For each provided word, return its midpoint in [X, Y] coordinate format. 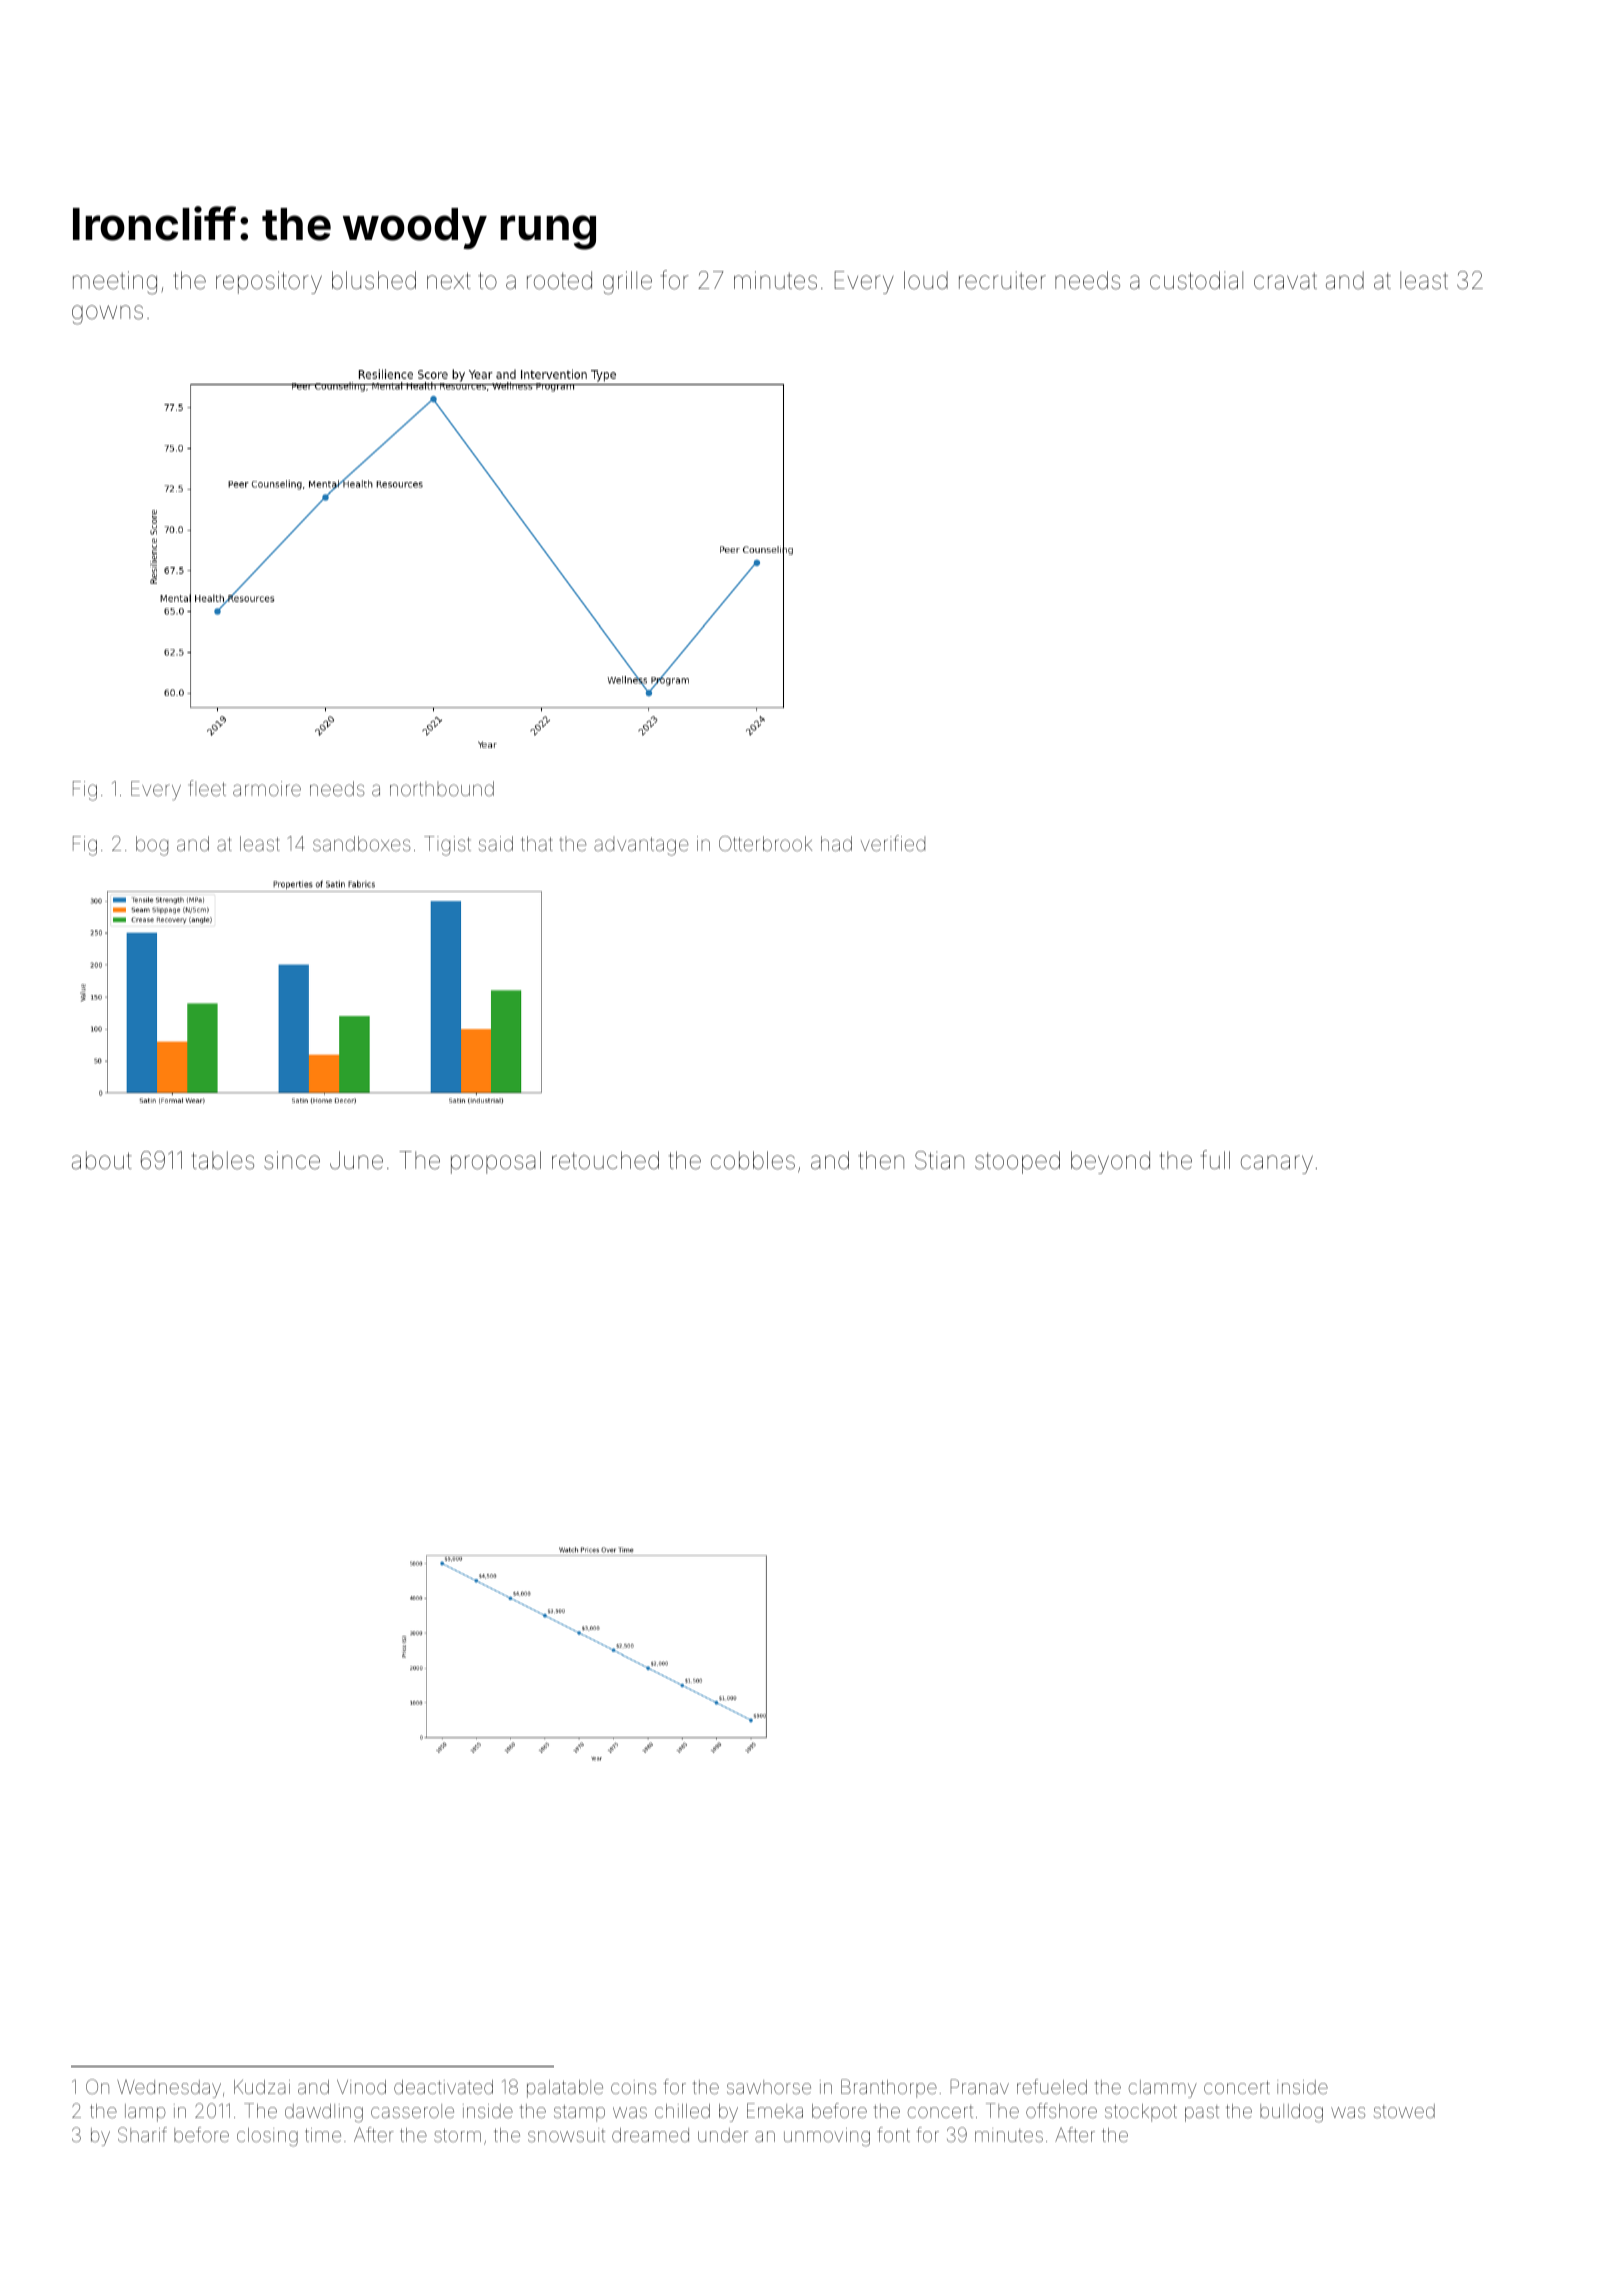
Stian [939, 1160]
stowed [1404, 2111]
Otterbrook [765, 843]
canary [1277, 1164]
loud [926, 280]
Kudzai [262, 2087]
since [292, 1160]
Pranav [979, 2086]
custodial [1196, 280]
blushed [374, 280]
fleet [208, 788]
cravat [1285, 281]
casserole [412, 2111]
